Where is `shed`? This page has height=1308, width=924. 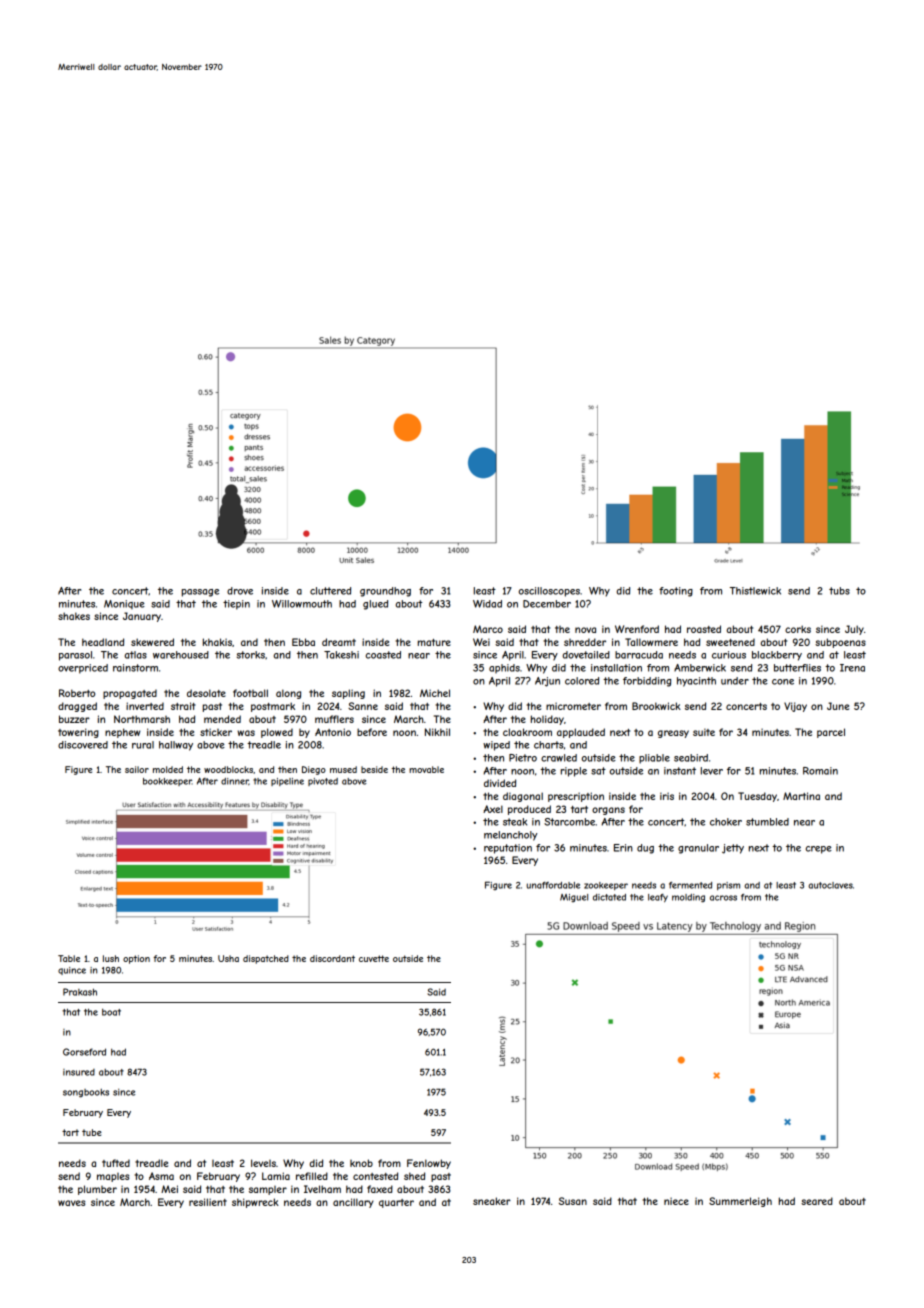
shed is located at coordinates (414, 1176).
